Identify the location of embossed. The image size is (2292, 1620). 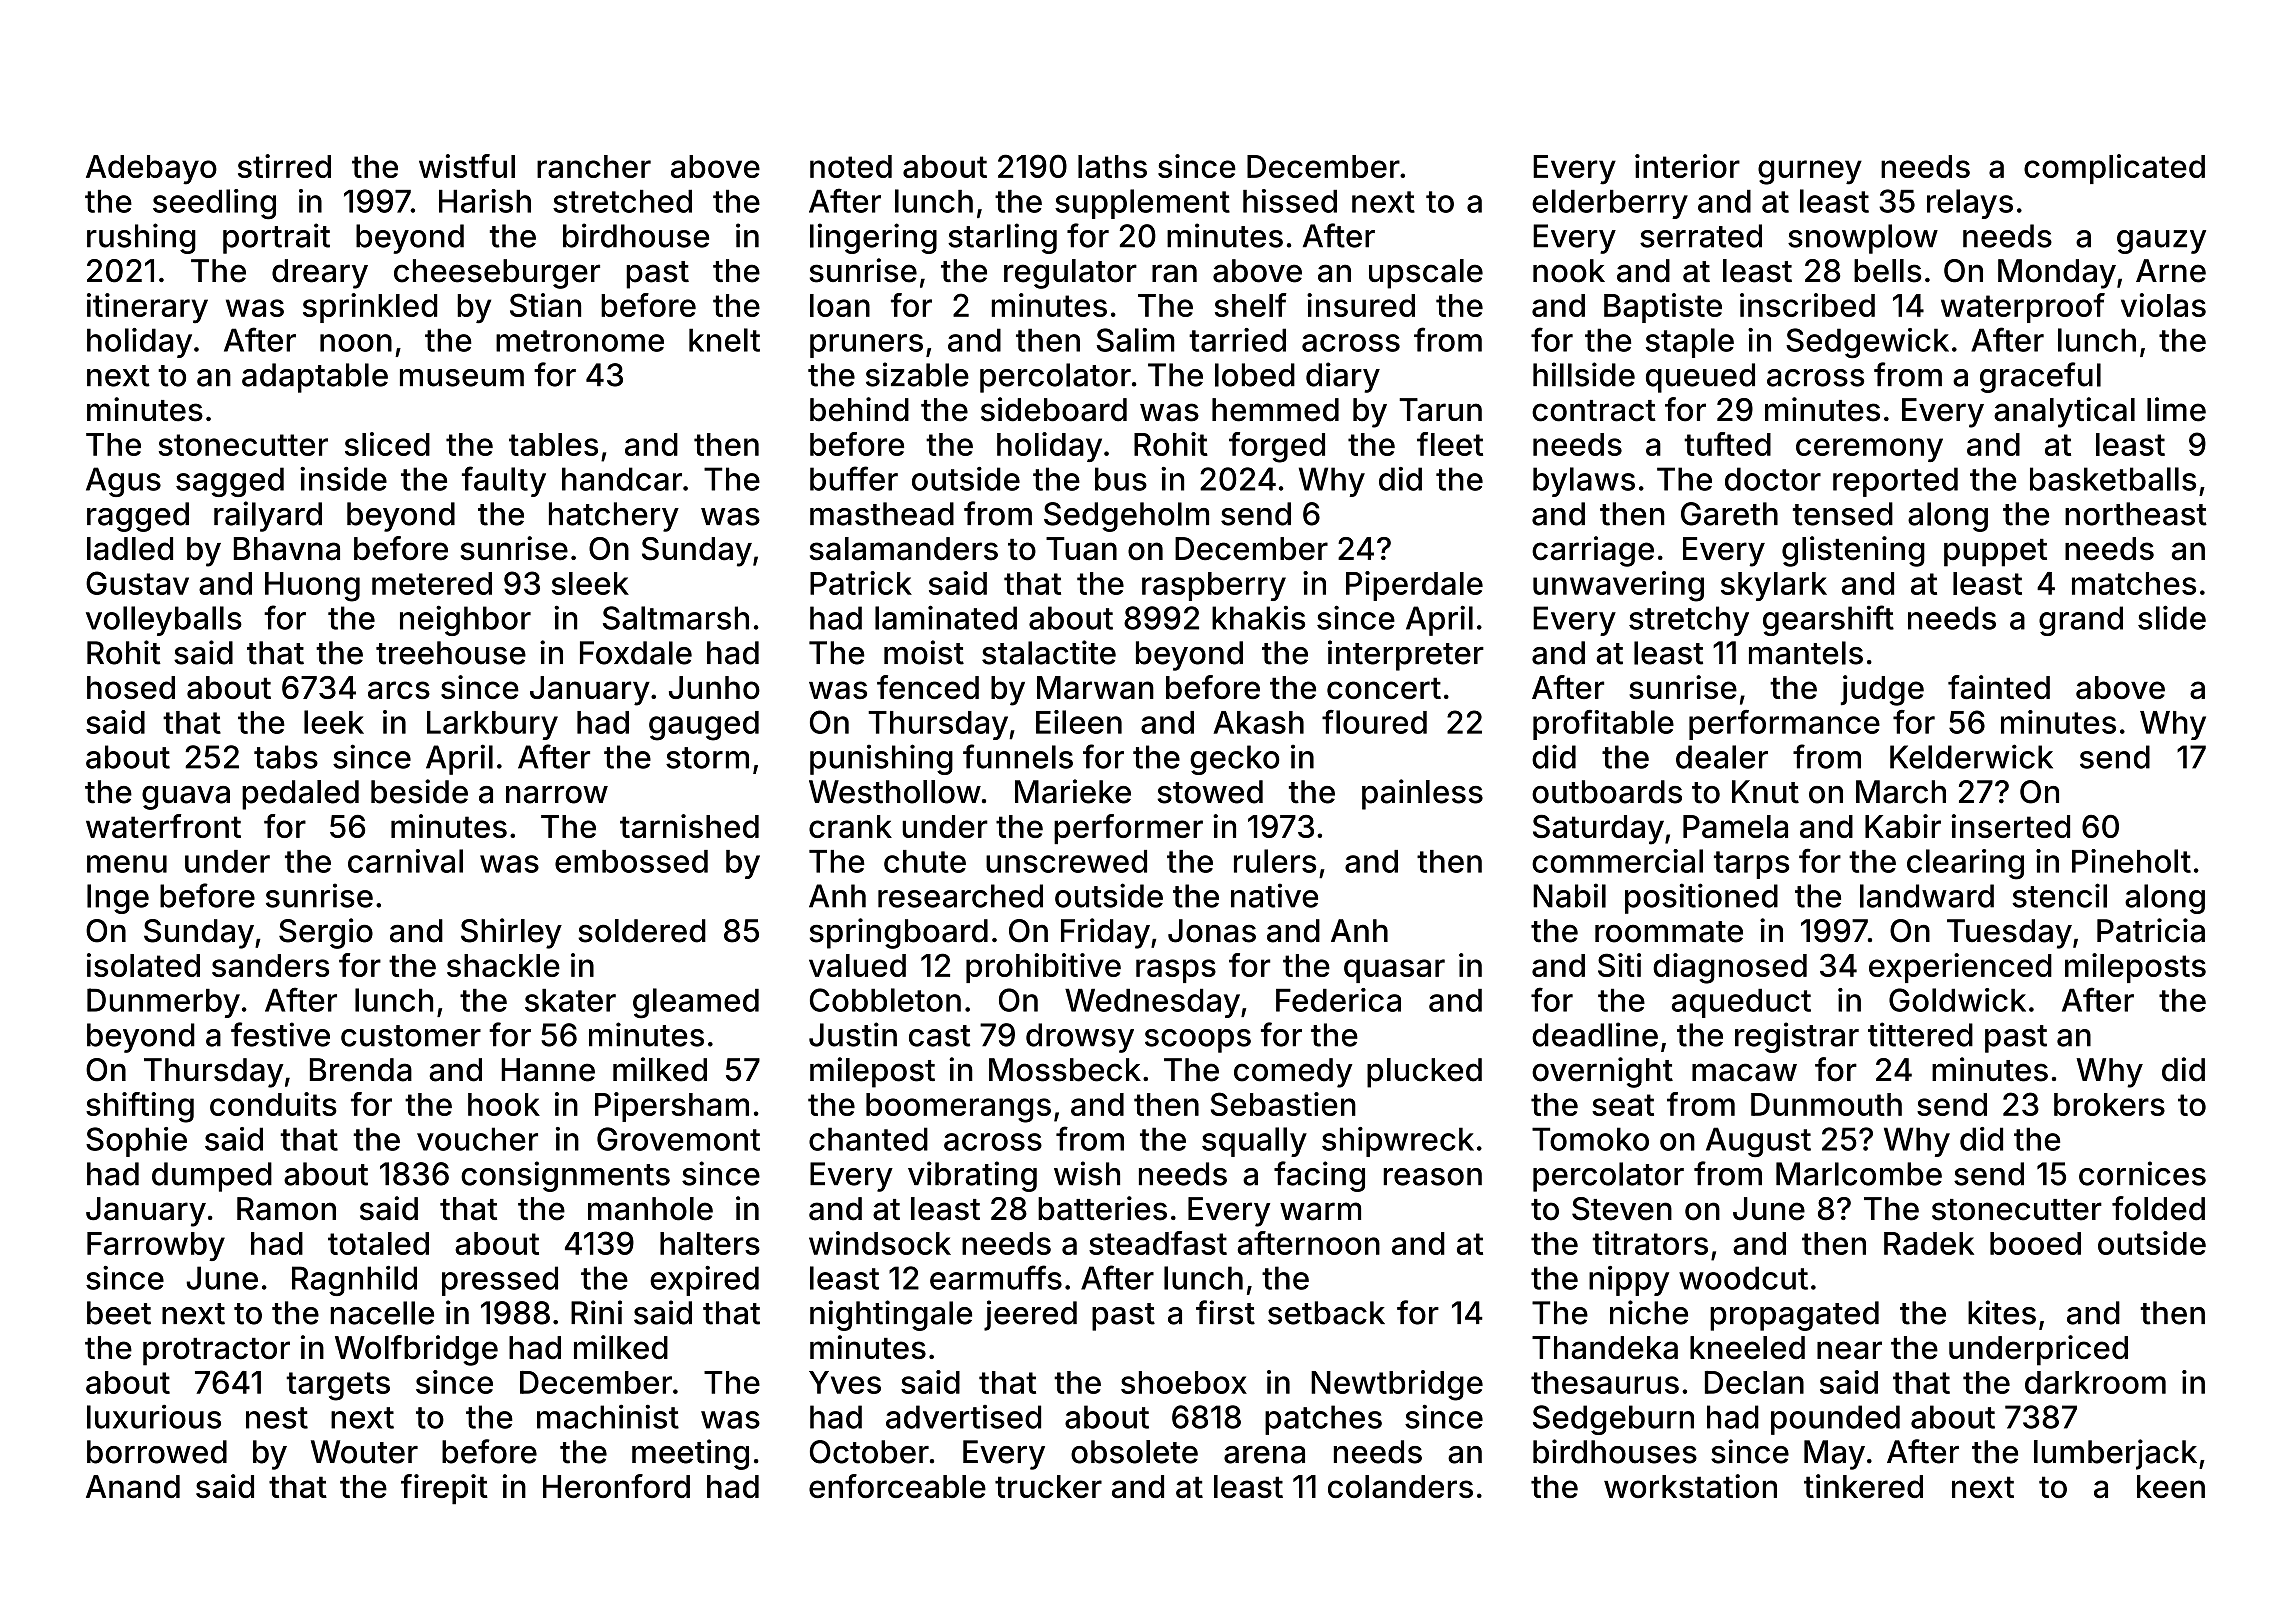
(631, 861).
